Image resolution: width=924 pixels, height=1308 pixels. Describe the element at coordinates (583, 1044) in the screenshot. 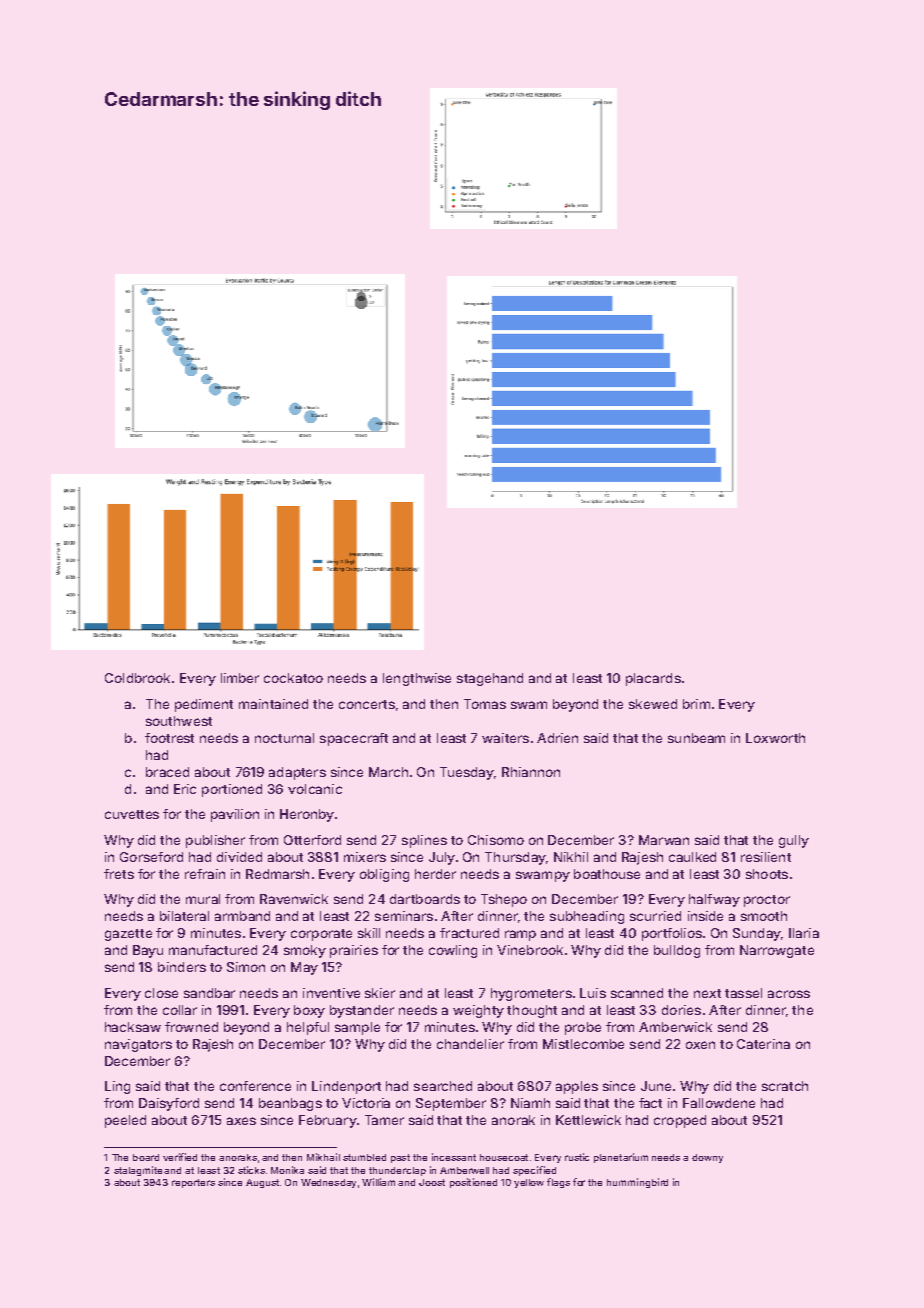

I see `Mistlecombe` at that location.
